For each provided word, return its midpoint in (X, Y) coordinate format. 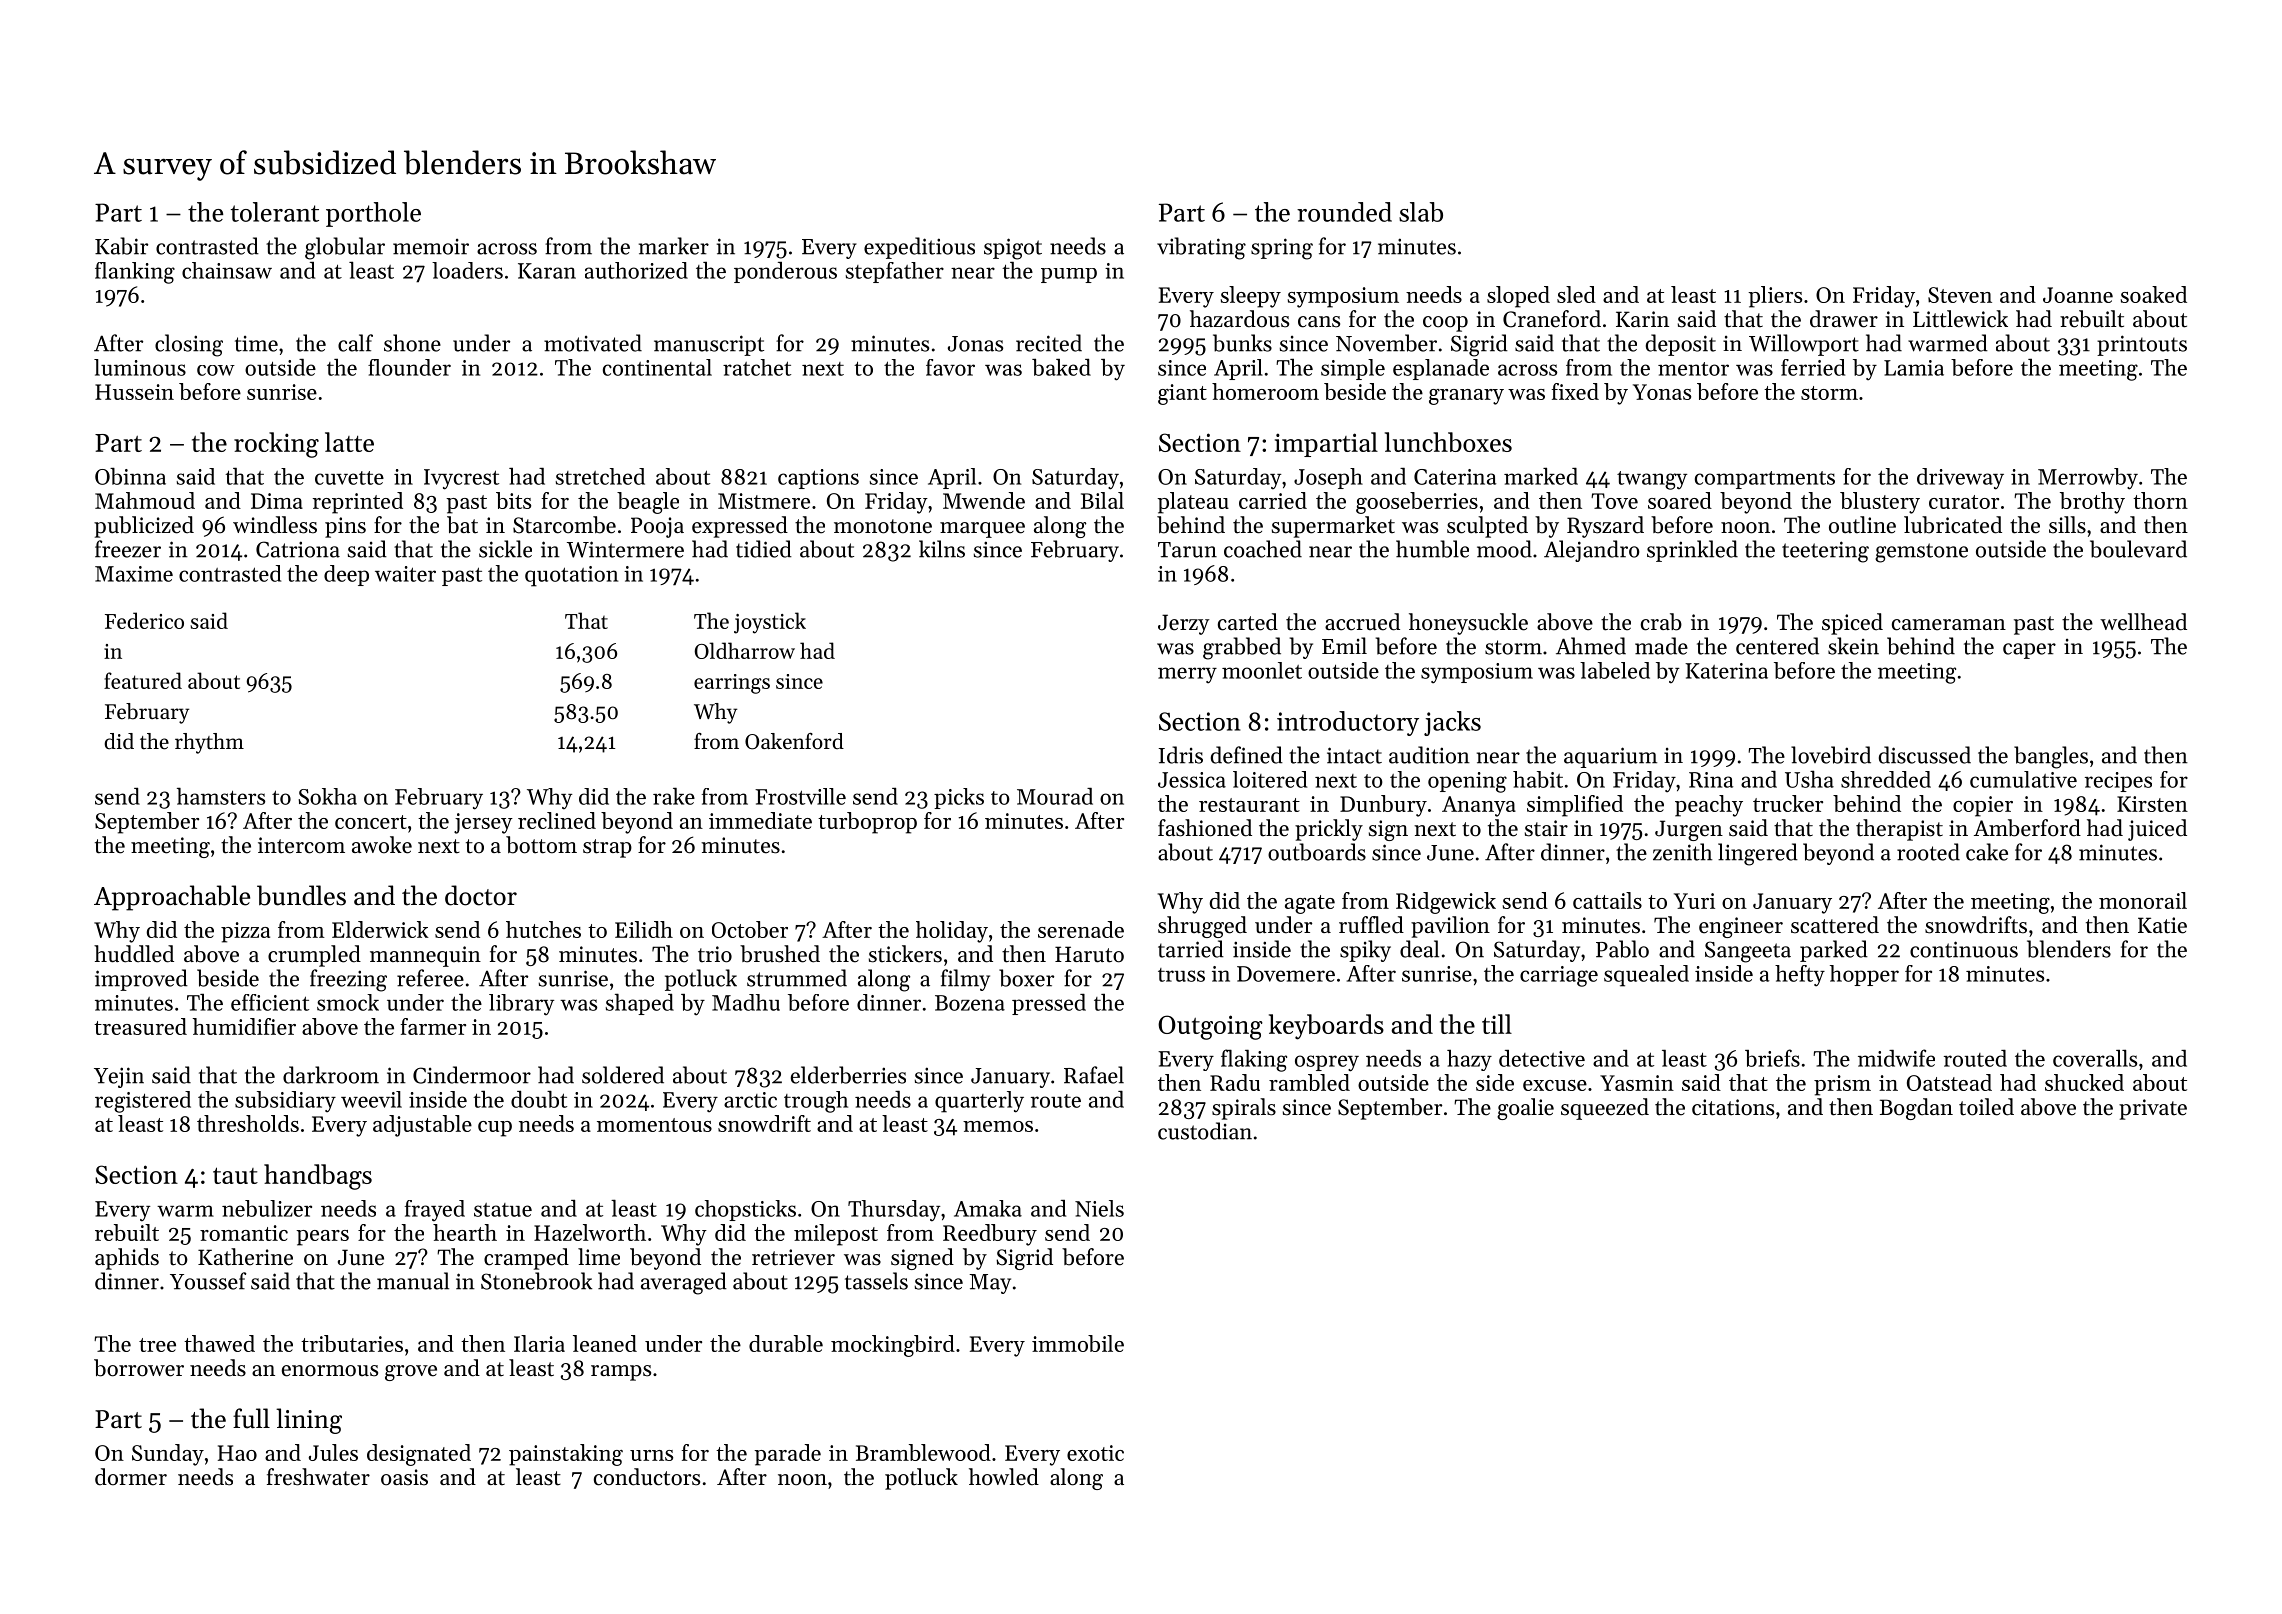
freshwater (318, 1477)
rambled (1309, 1082)
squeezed (1605, 1109)
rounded (1344, 212)
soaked (2154, 294)
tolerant (275, 212)
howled (1004, 1477)
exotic (1095, 1453)
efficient (270, 1002)
